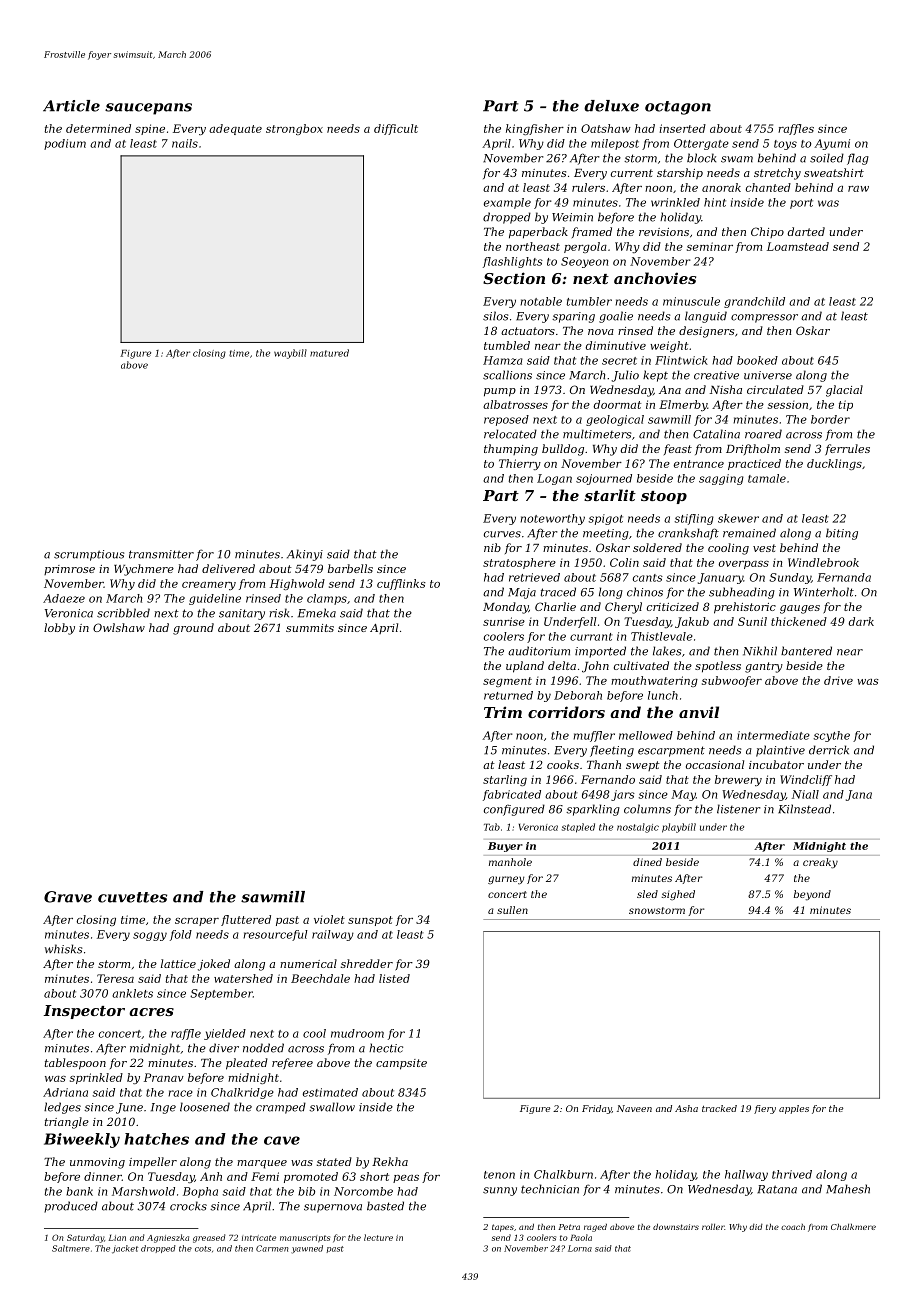 The image size is (924, 1308). I want to click on strongbox, so click(294, 129).
